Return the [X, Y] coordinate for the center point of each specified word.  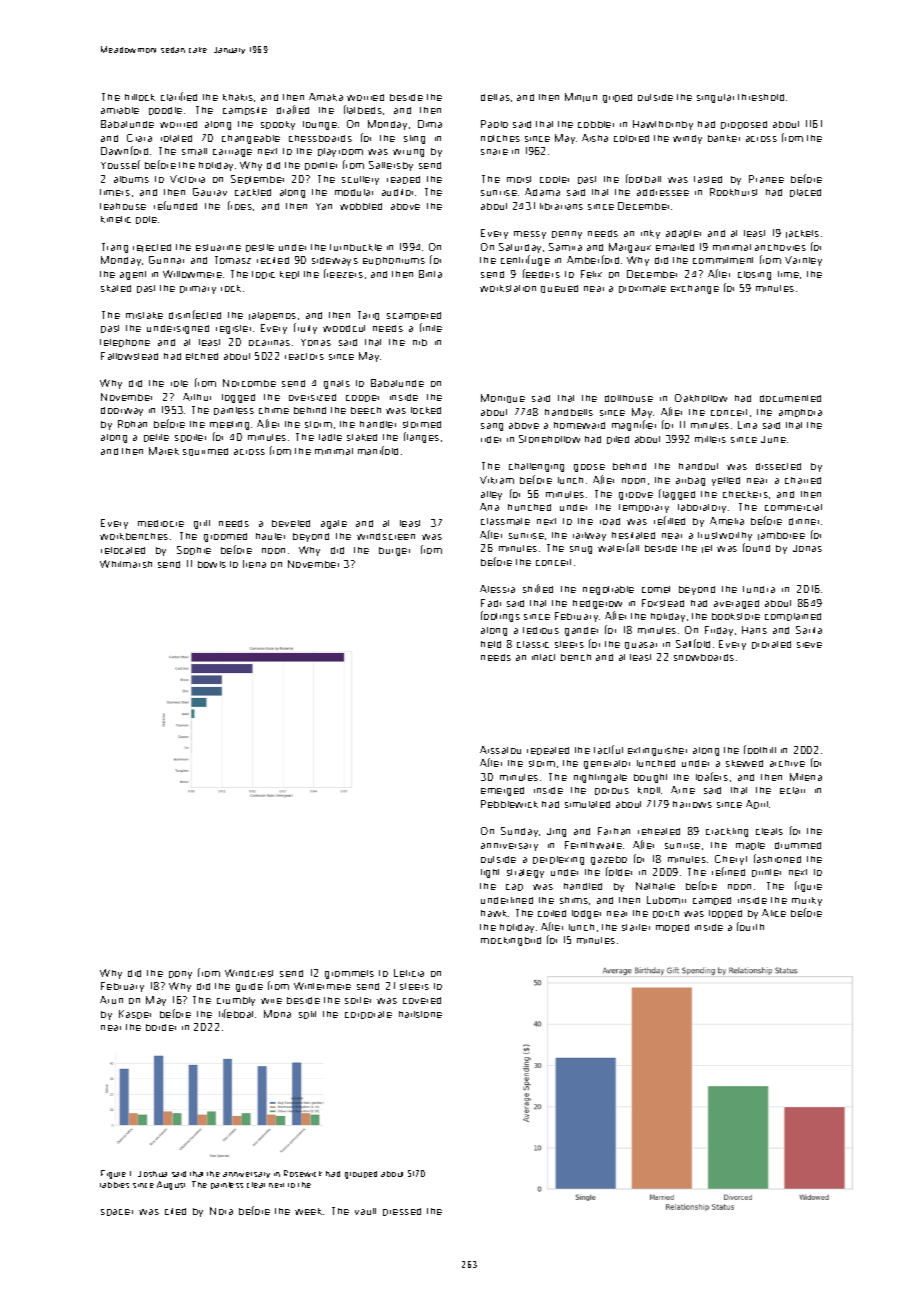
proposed [744, 125]
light [490, 873]
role [179, 383]
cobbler [596, 124]
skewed [744, 763]
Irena [254, 564]
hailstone [420, 1014]
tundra [759, 589]
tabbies [114, 1185]
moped [672, 928]
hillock [140, 97]
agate [334, 524]
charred [803, 480]
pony [180, 975]
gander [581, 631]
